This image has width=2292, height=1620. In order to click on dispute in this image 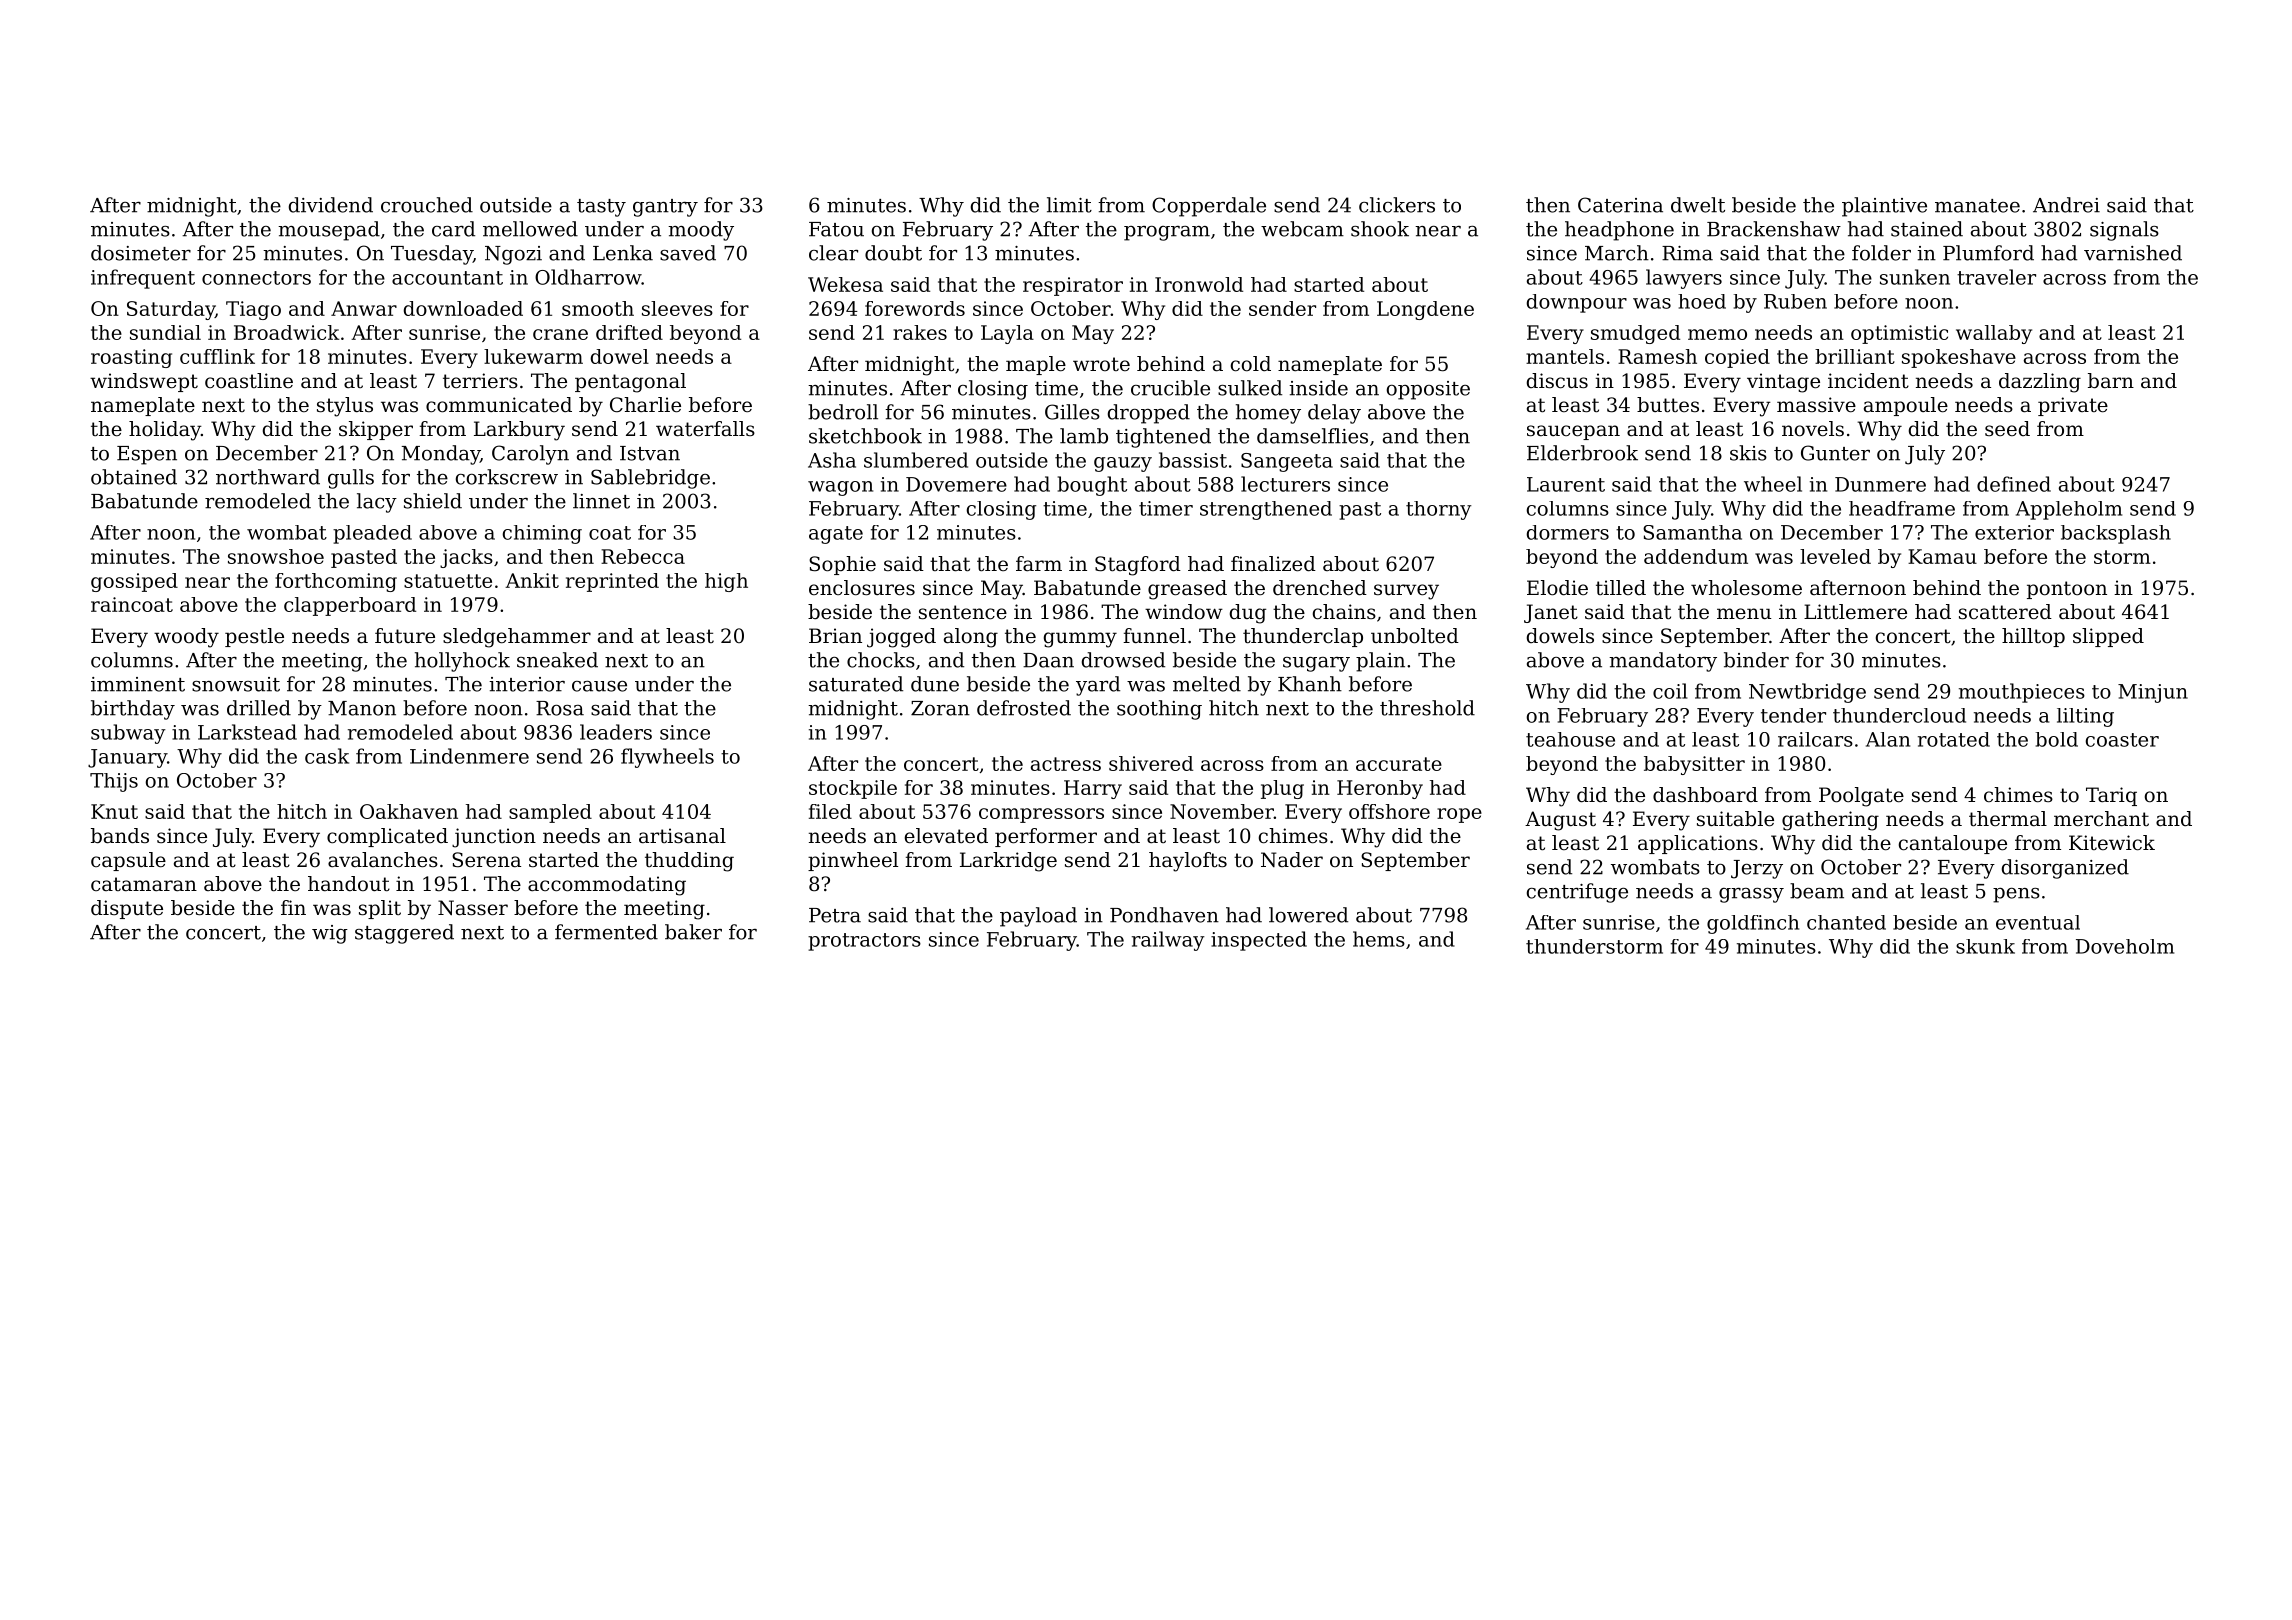, I will do `click(127, 909)`.
